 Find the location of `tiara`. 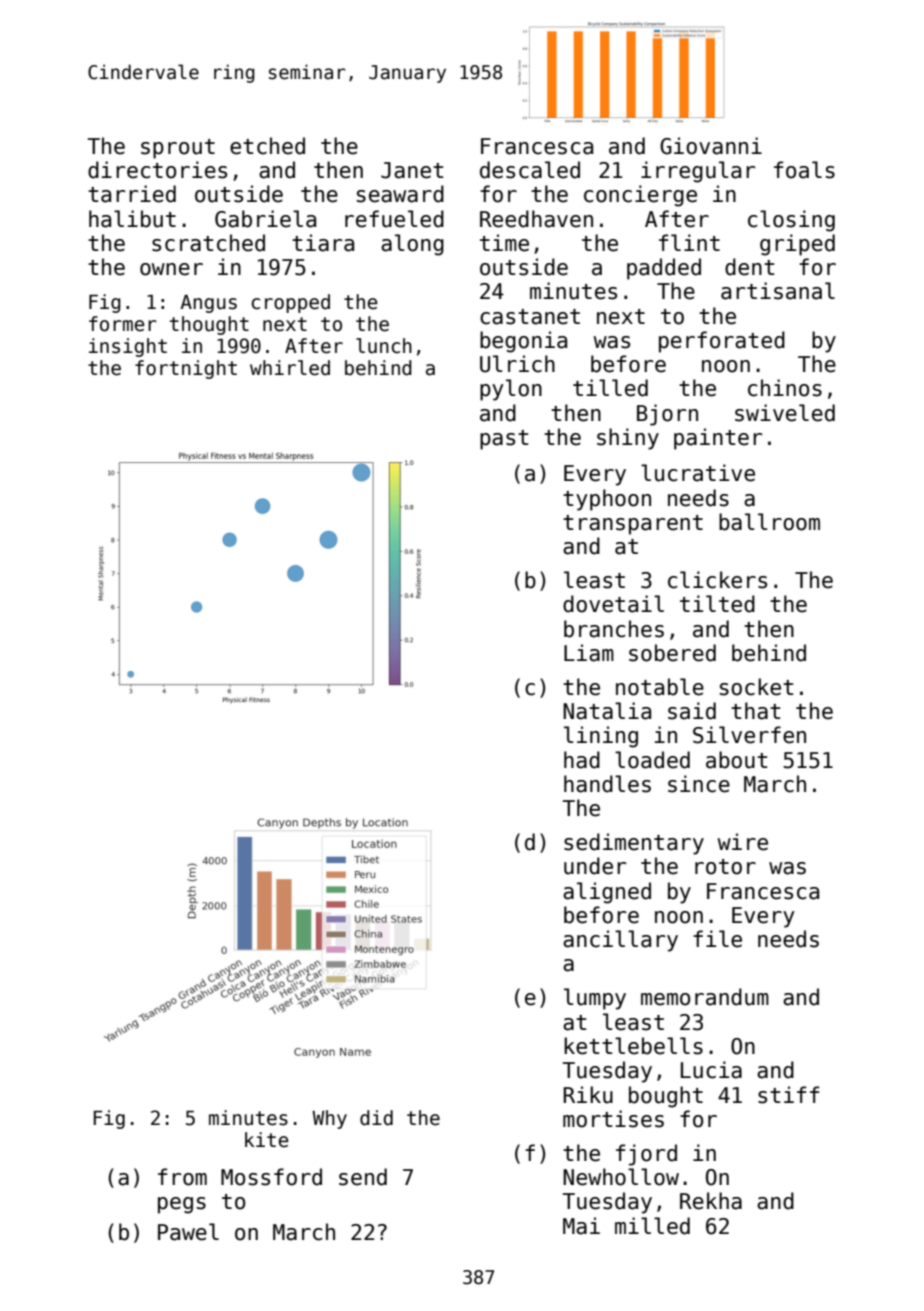

tiara is located at coordinates (323, 243).
